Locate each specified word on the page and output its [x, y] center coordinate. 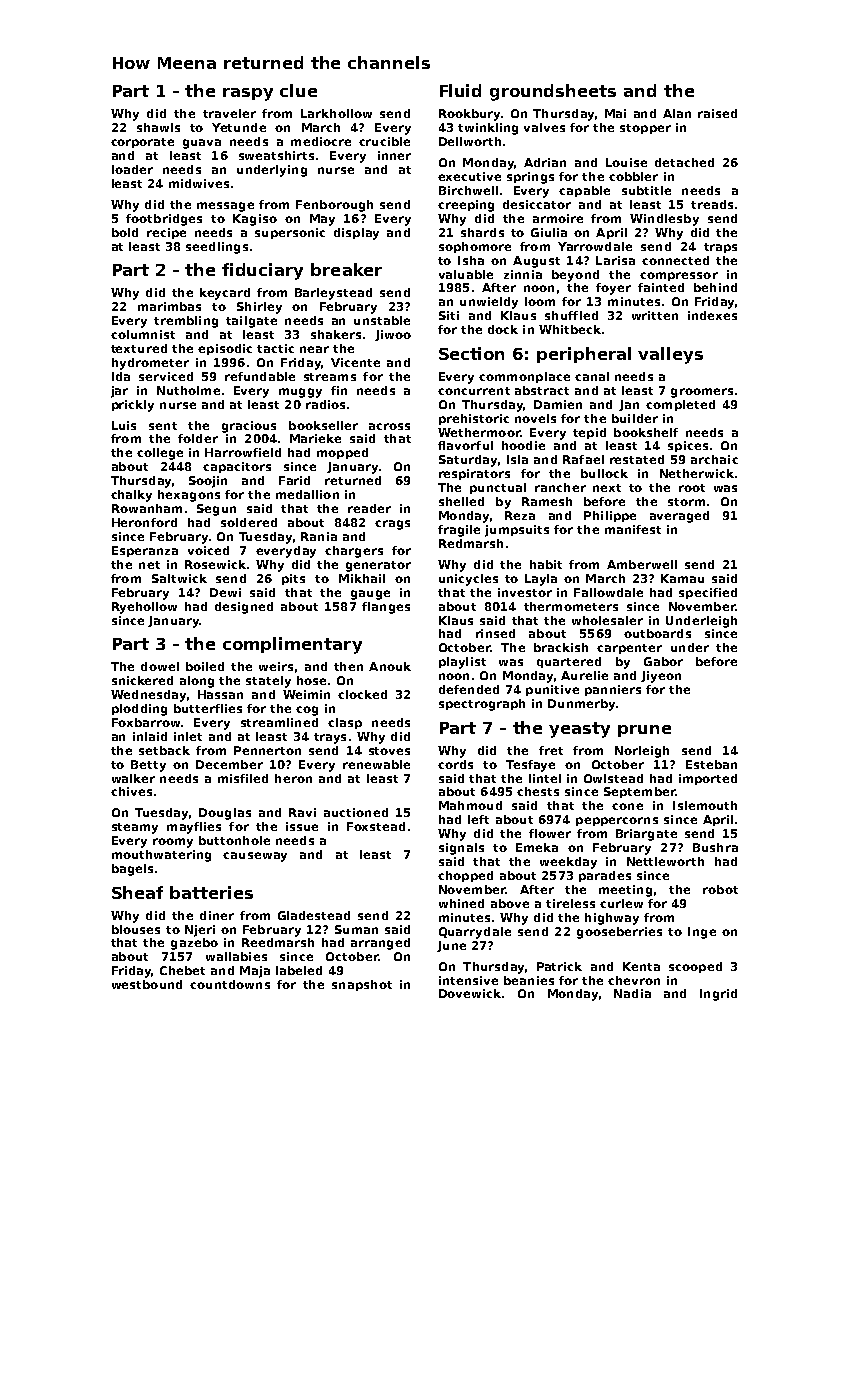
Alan [677, 113]
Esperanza [145, 551]
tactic [275, 348]
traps [720, 248]
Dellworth [470, 141]
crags [392, 525]
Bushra [715, 847]
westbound [147, 984]
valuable [466, 274]
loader [132, 169]
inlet [188, 736]
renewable [376, 764]
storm [686, 502]
